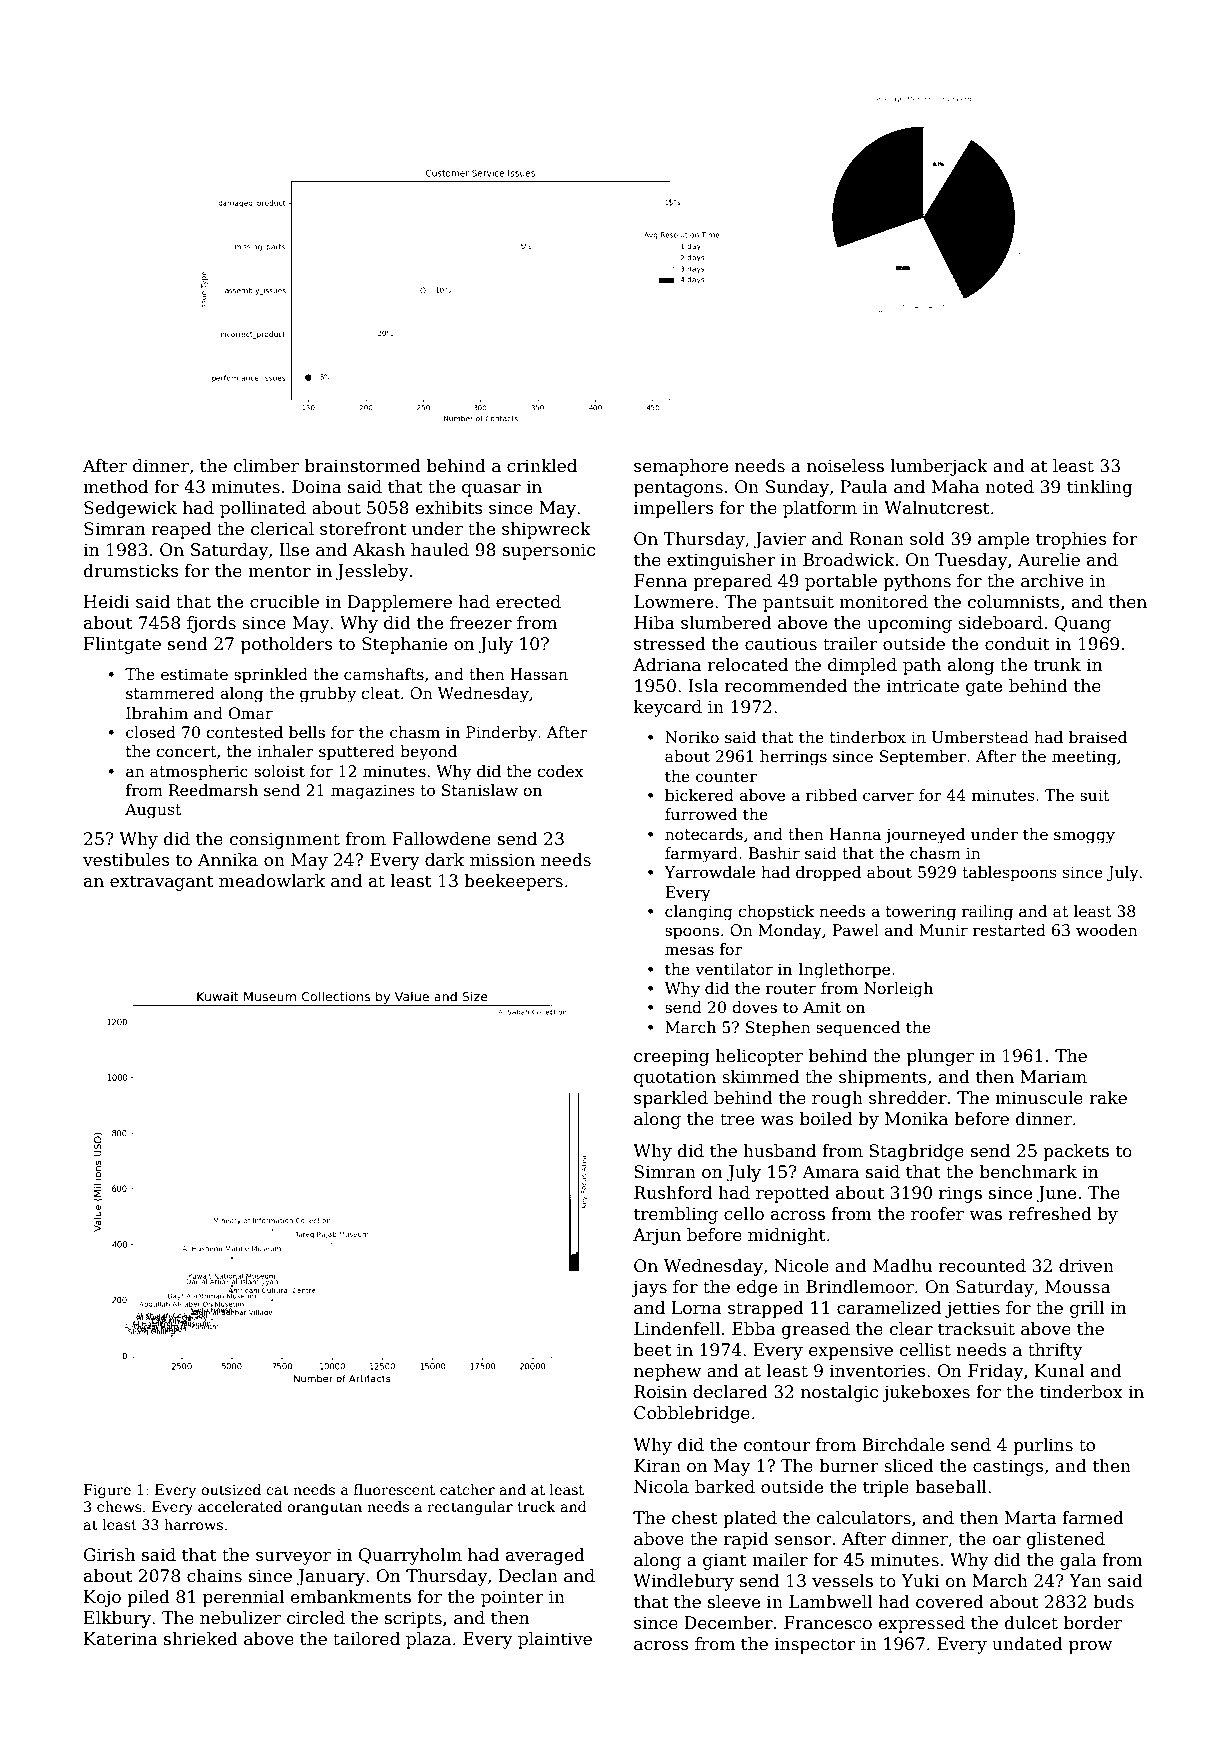  What do you see at coordinates (272, 881) in the screenshot?
I see `meadowlark` at bounding box center [272, 881].
